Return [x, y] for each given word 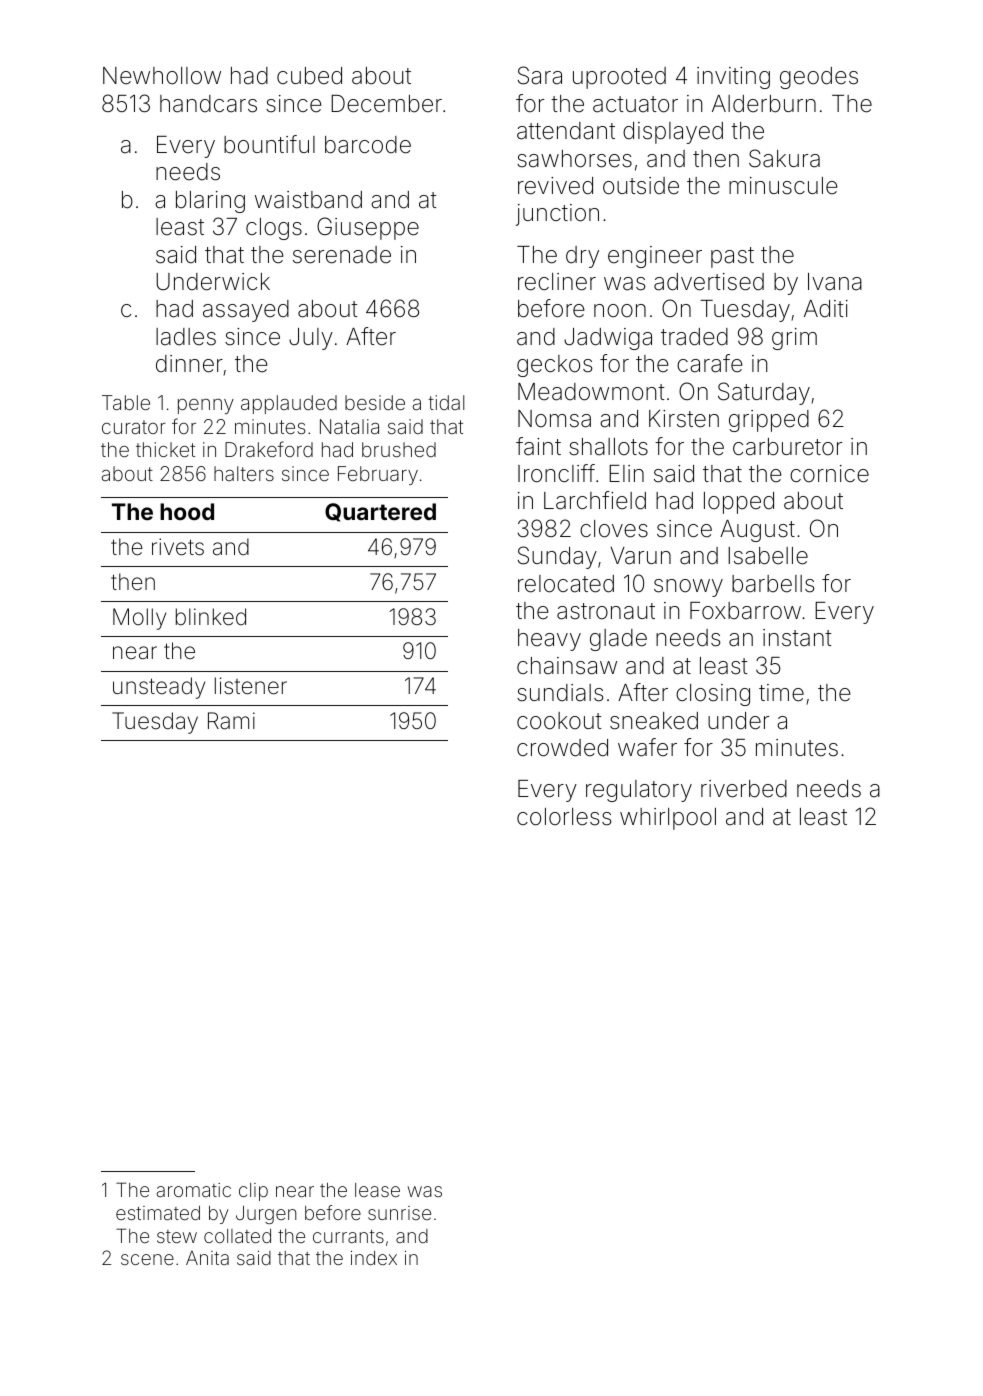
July [311, 339]
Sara [540, 75]
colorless [564, 817]
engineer [655, 257]
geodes [819, 78]
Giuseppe [368, 228]
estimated [158, 1213]
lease [377, 1190]
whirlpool [668, 819]
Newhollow [162, 76]
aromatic [194, 1190]
